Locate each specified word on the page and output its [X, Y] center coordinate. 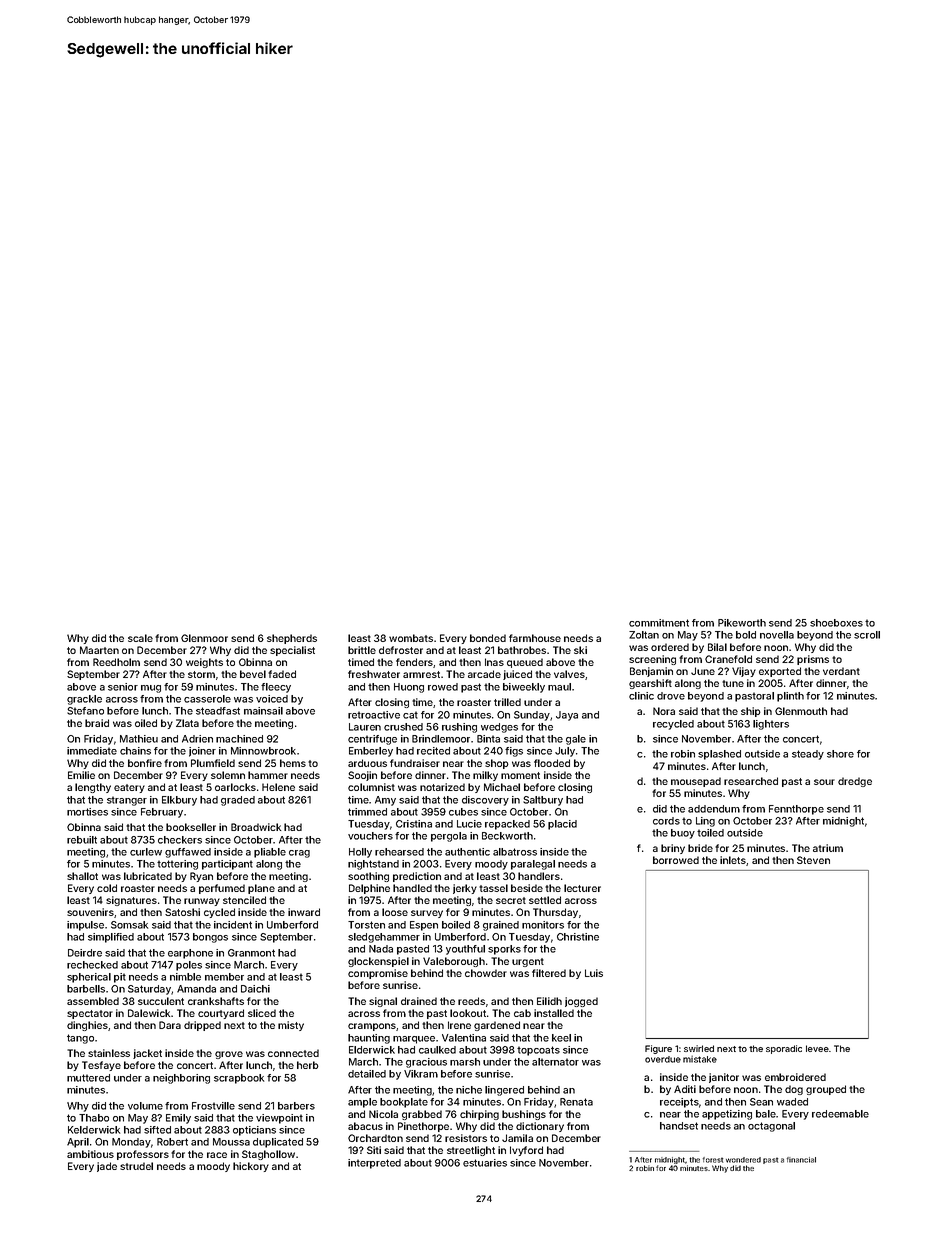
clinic [641, 696]
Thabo [94, 1118]
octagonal [771, 1127]
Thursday [555, 913]
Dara [170, 1025]
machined [239, 739]
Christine [578, 937]
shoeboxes [836, 623]
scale [140, 638]
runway [202, 902]
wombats [411, 638]
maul [559, 687]
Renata [576, 1102]
